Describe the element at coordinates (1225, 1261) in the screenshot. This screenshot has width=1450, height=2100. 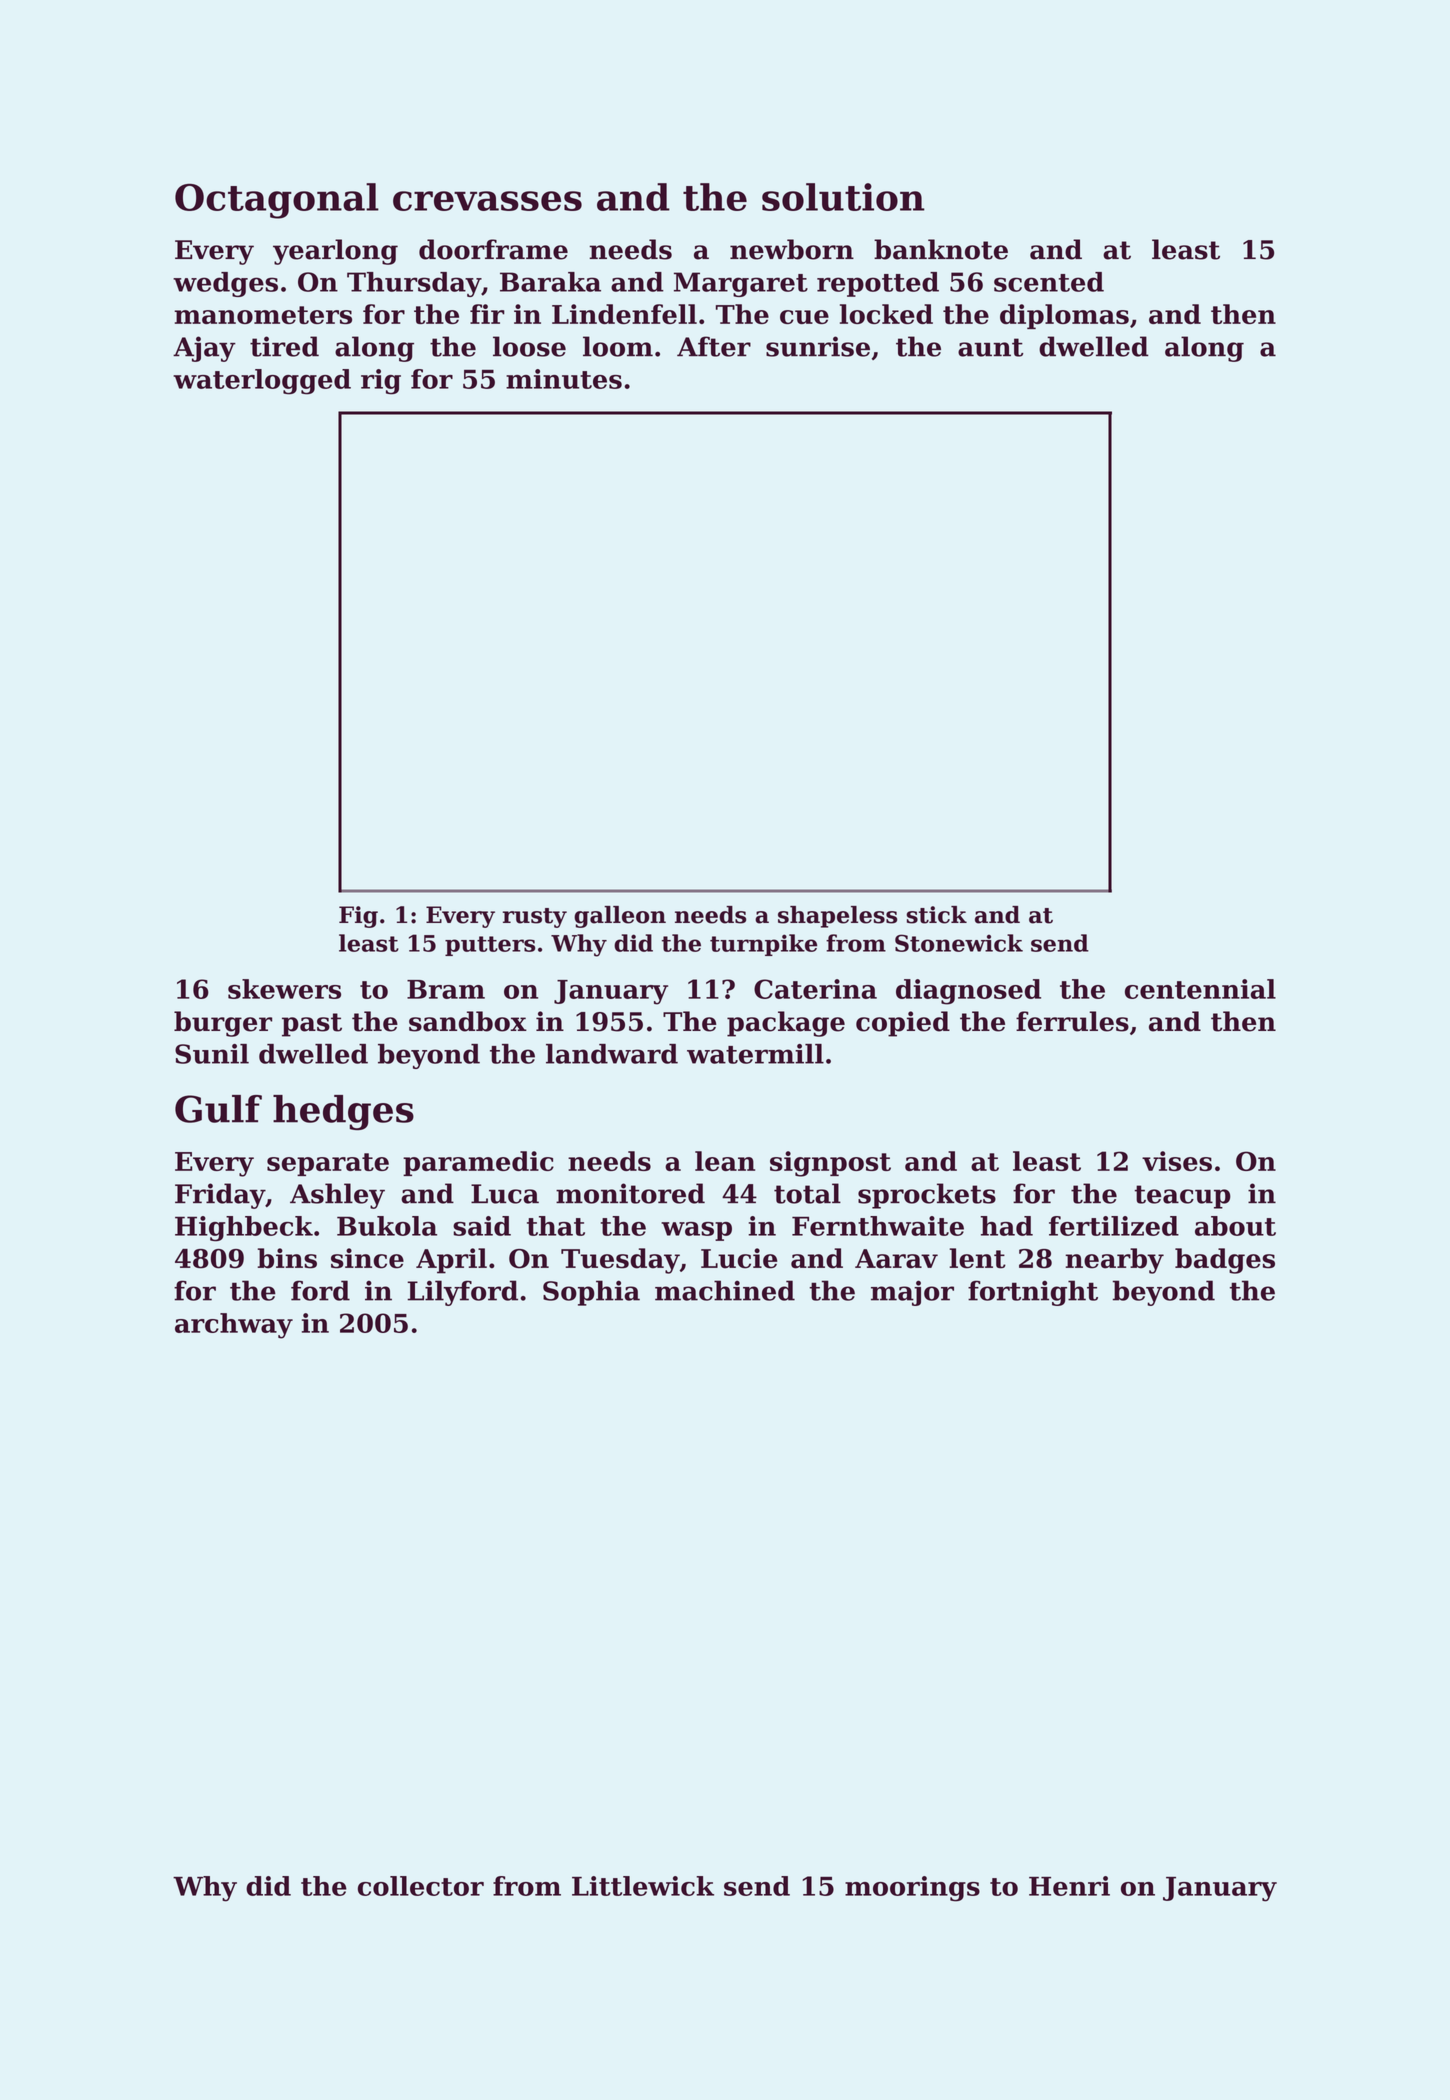
I see `badges` at that location.
